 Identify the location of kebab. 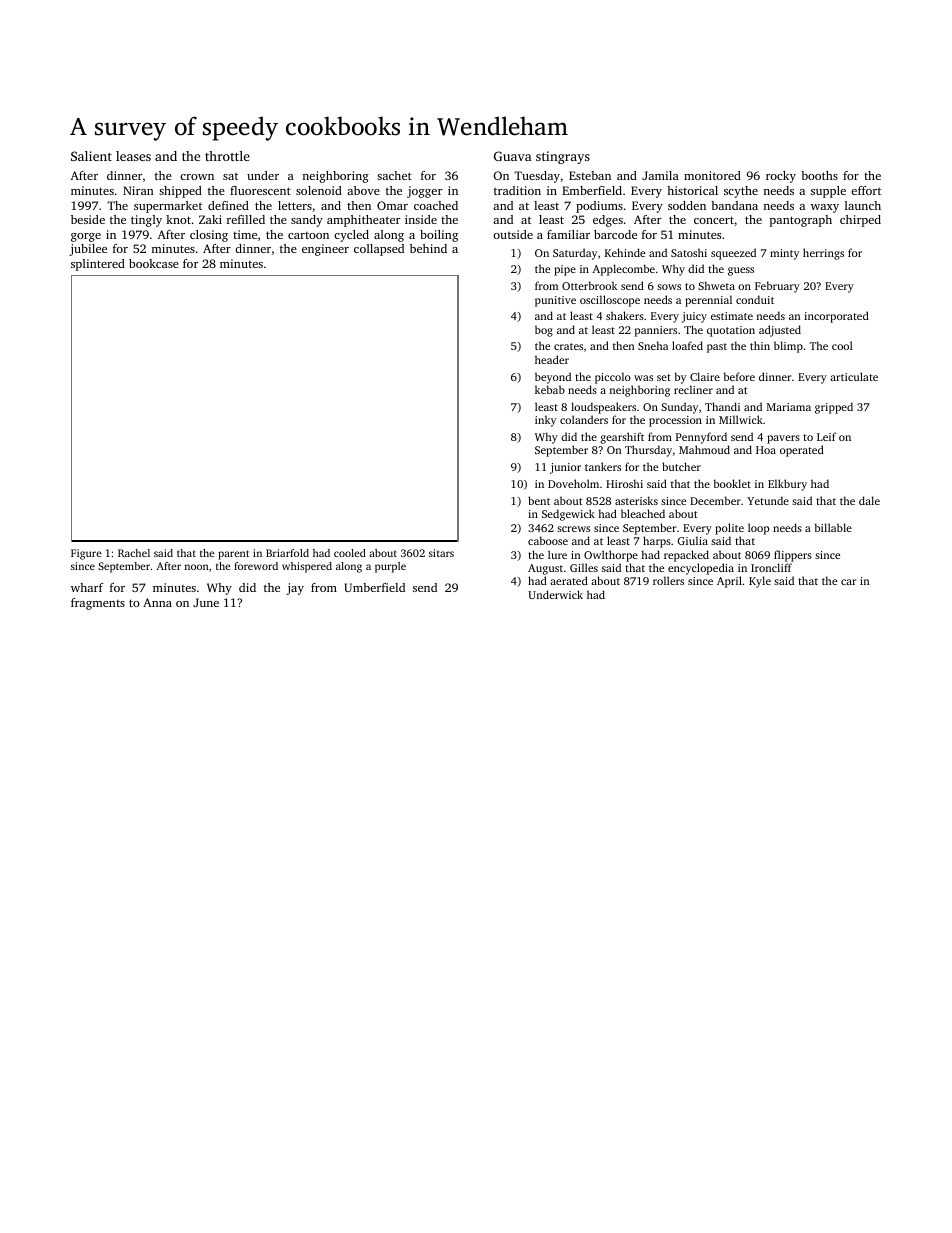
(550, 389).
